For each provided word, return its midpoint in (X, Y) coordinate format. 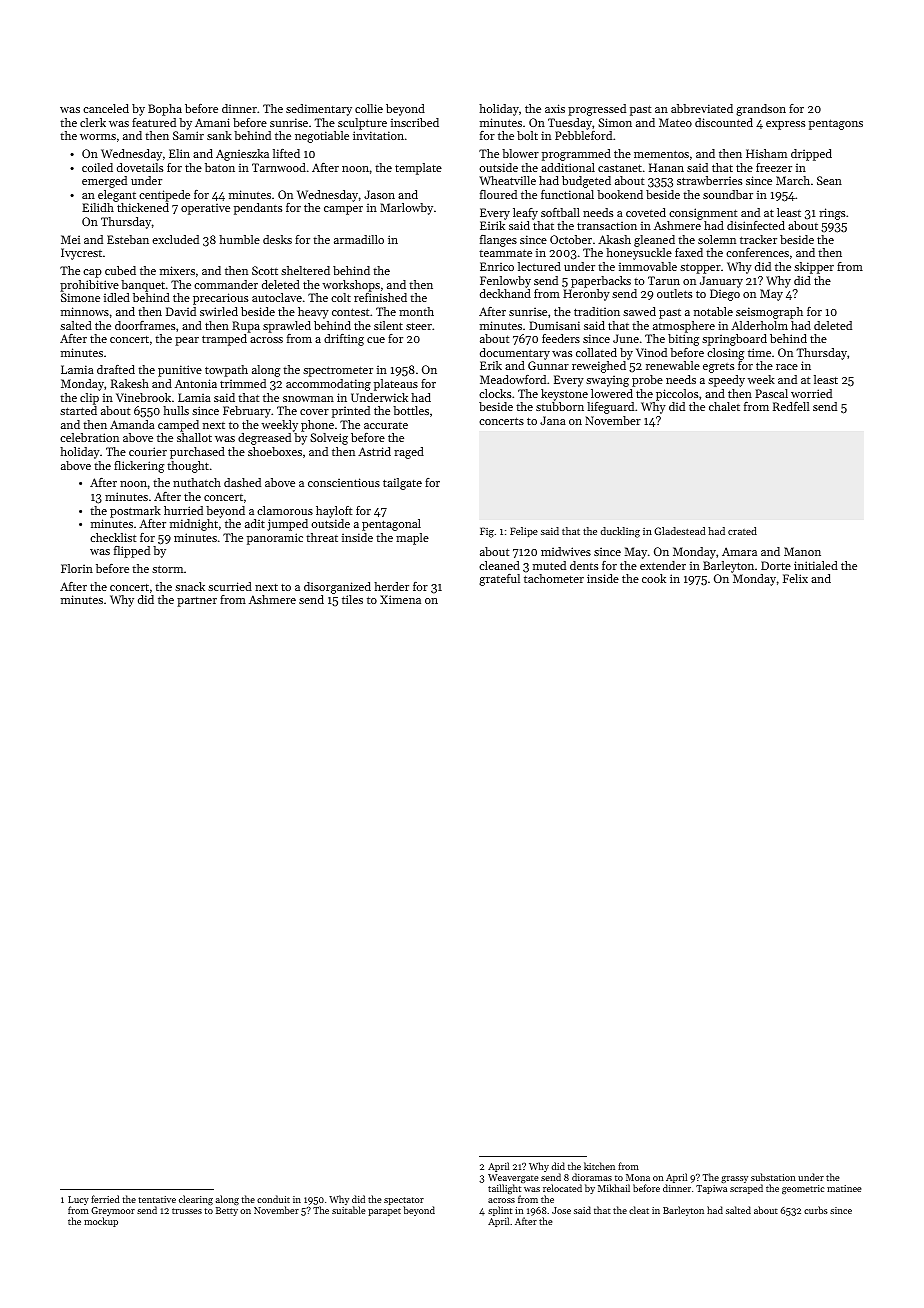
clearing (196, 1200)
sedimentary (319, 110)
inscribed (415, 122)
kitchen (599, 1166)
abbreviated (702, 108)
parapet (384, 1212)
